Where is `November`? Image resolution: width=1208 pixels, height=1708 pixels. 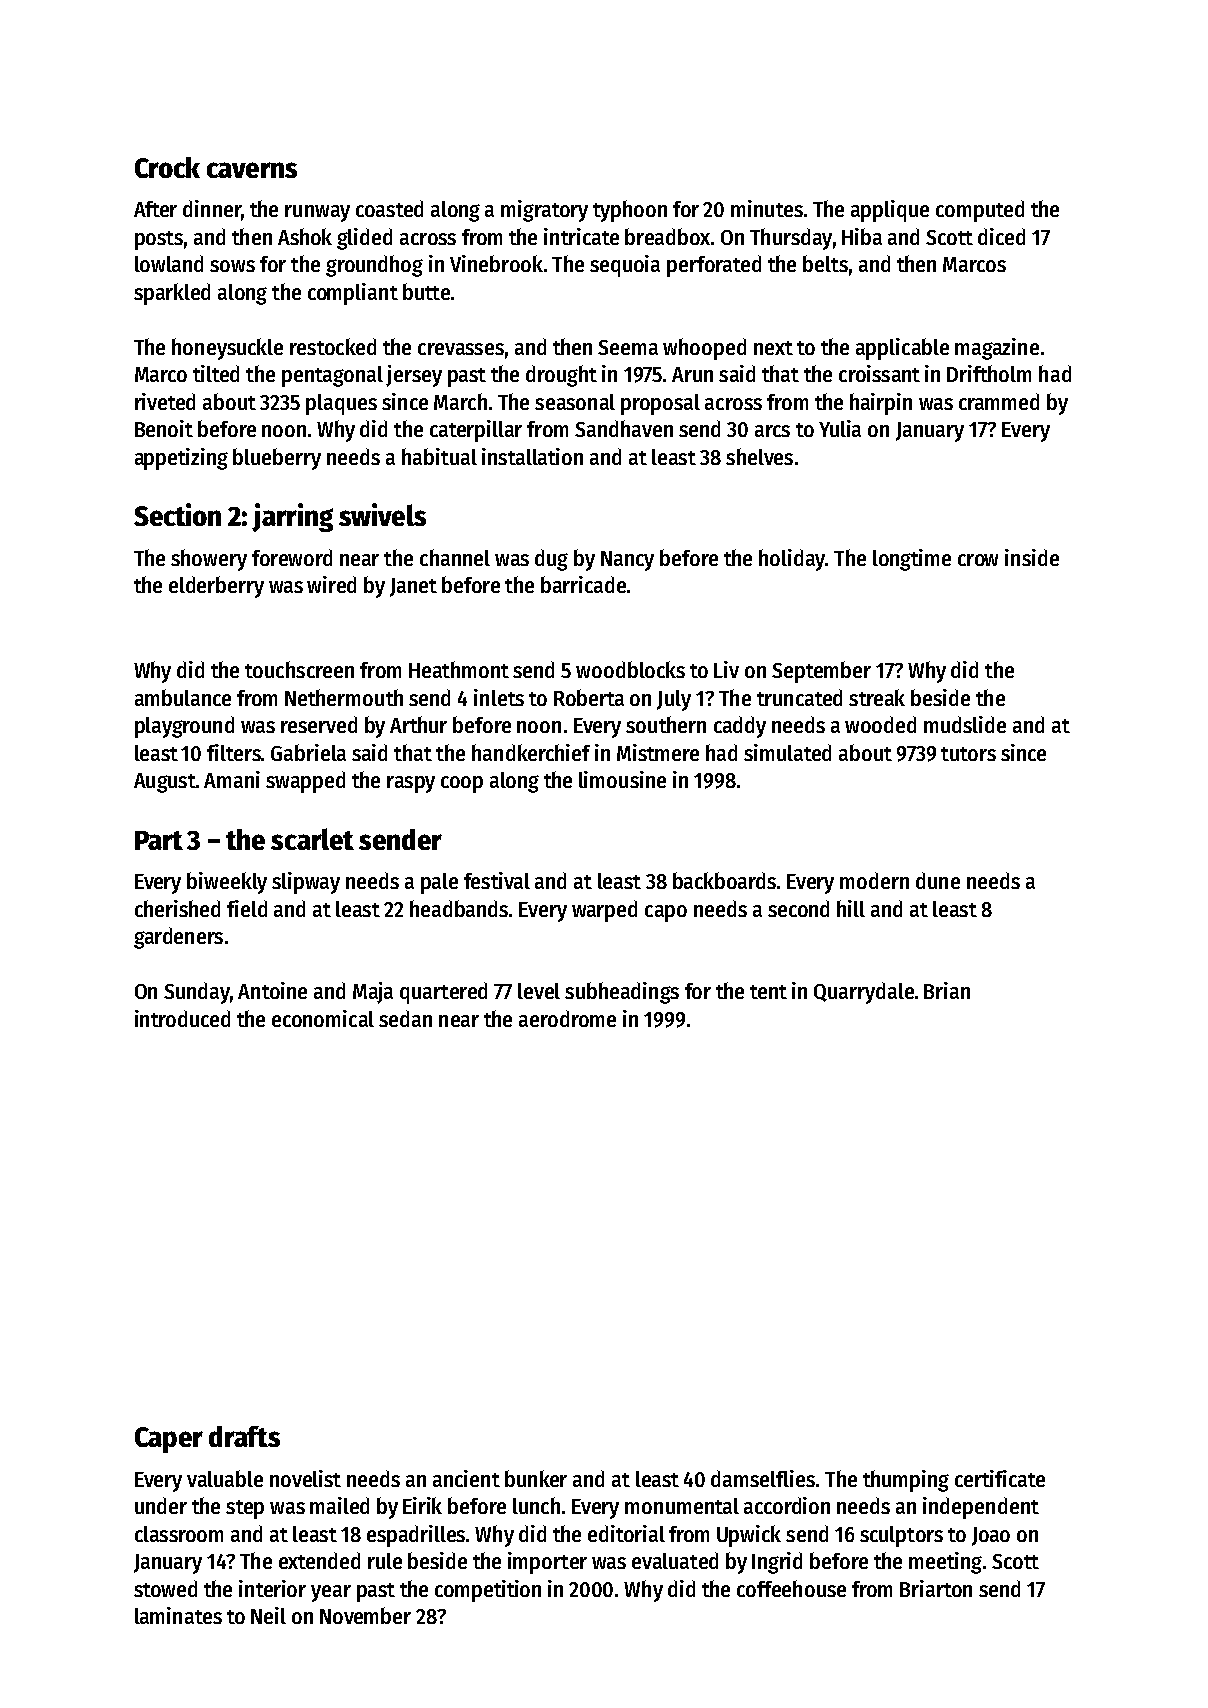 November is located at coordinates (365, 1615).
